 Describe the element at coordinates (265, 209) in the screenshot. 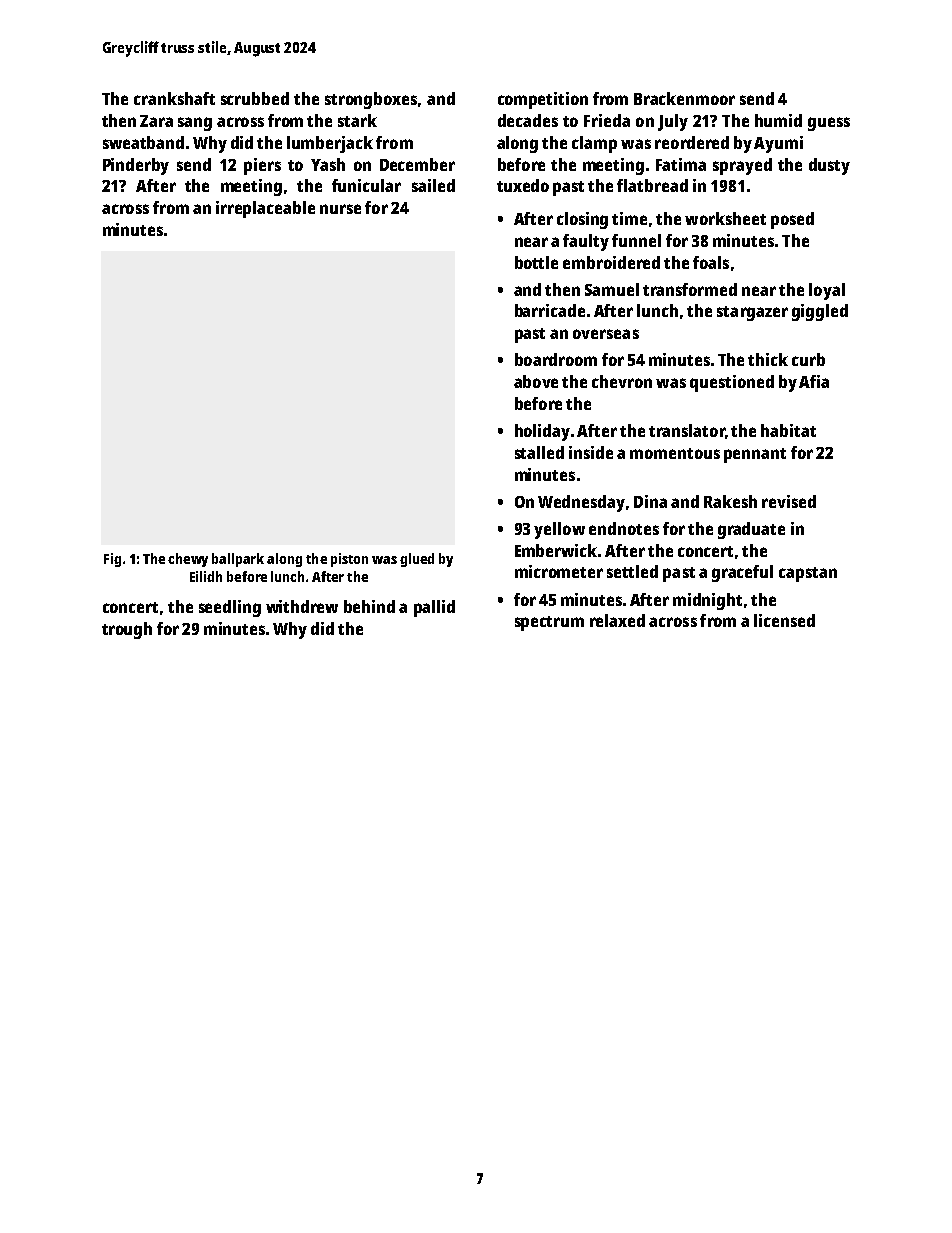

I see `irreplaceable` at that location.
